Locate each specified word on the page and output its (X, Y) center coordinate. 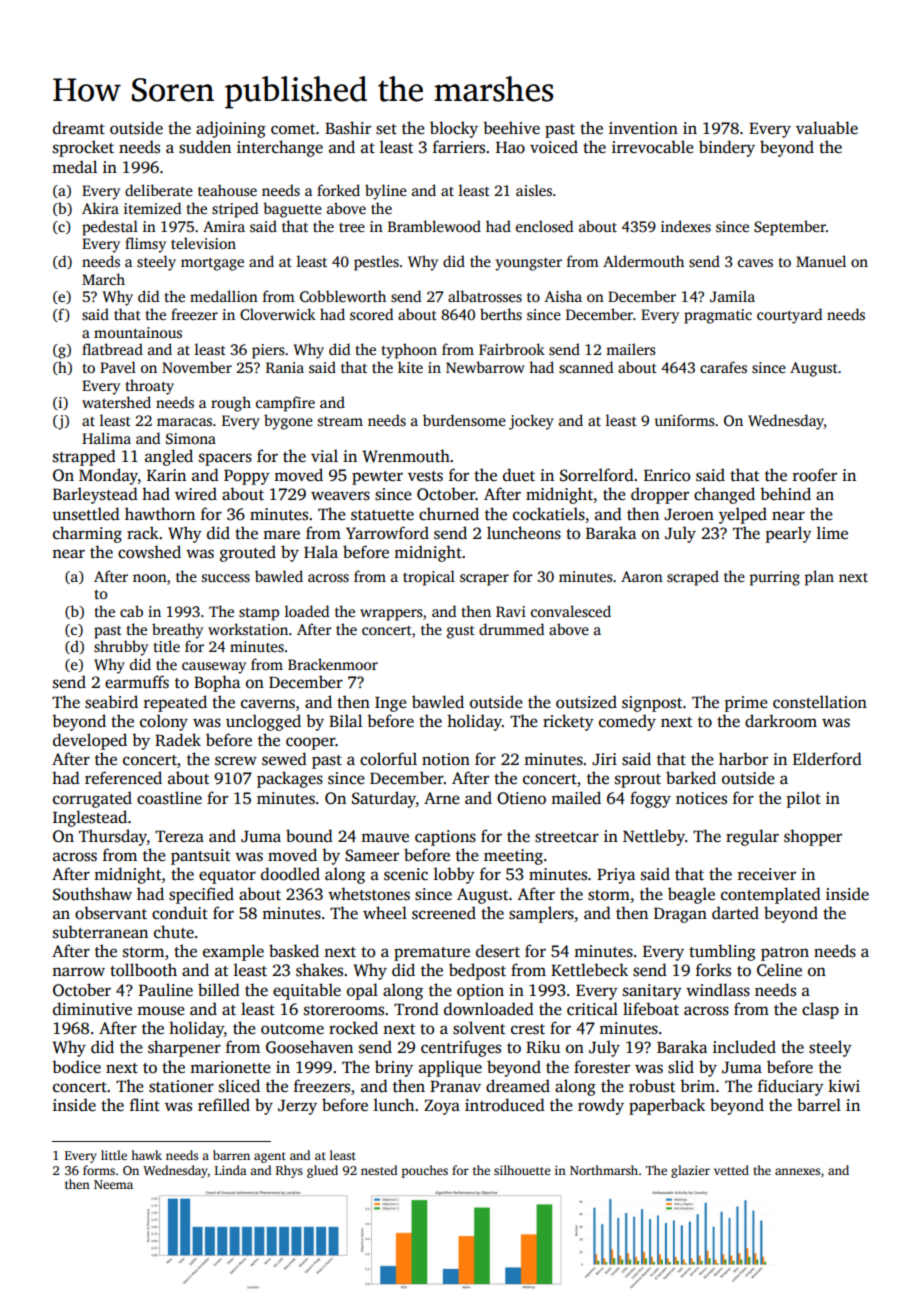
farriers (459, 147)
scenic (406, 874)
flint (145, 1104)
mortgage (212, 264)
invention (643, 128)
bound (309, 835)
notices (701, 798)
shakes (319, 970)
